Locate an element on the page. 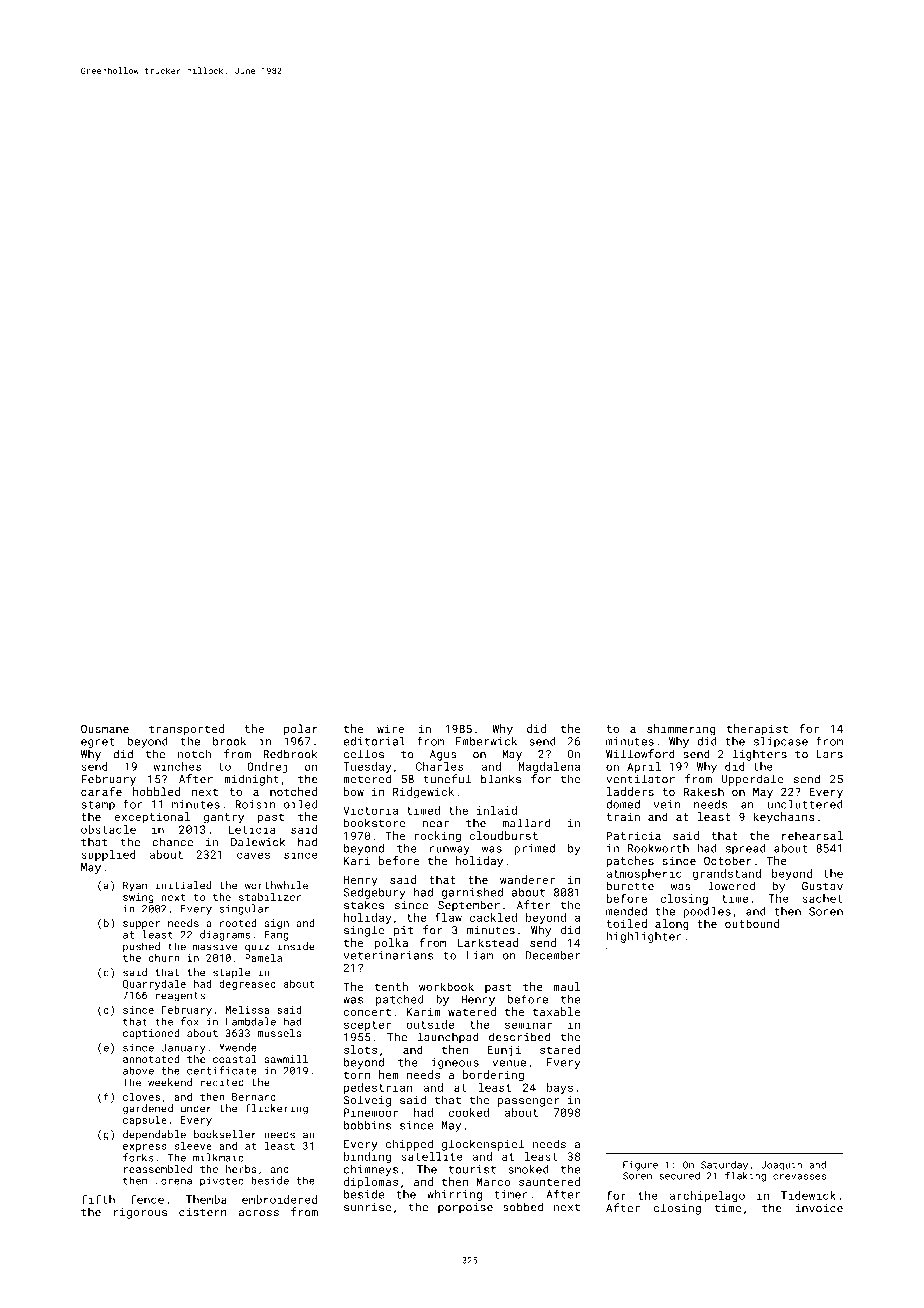 Image resolution: width=924 pixels, height=1308 pixels. sawmill is located at coordinates (286, 1059).
